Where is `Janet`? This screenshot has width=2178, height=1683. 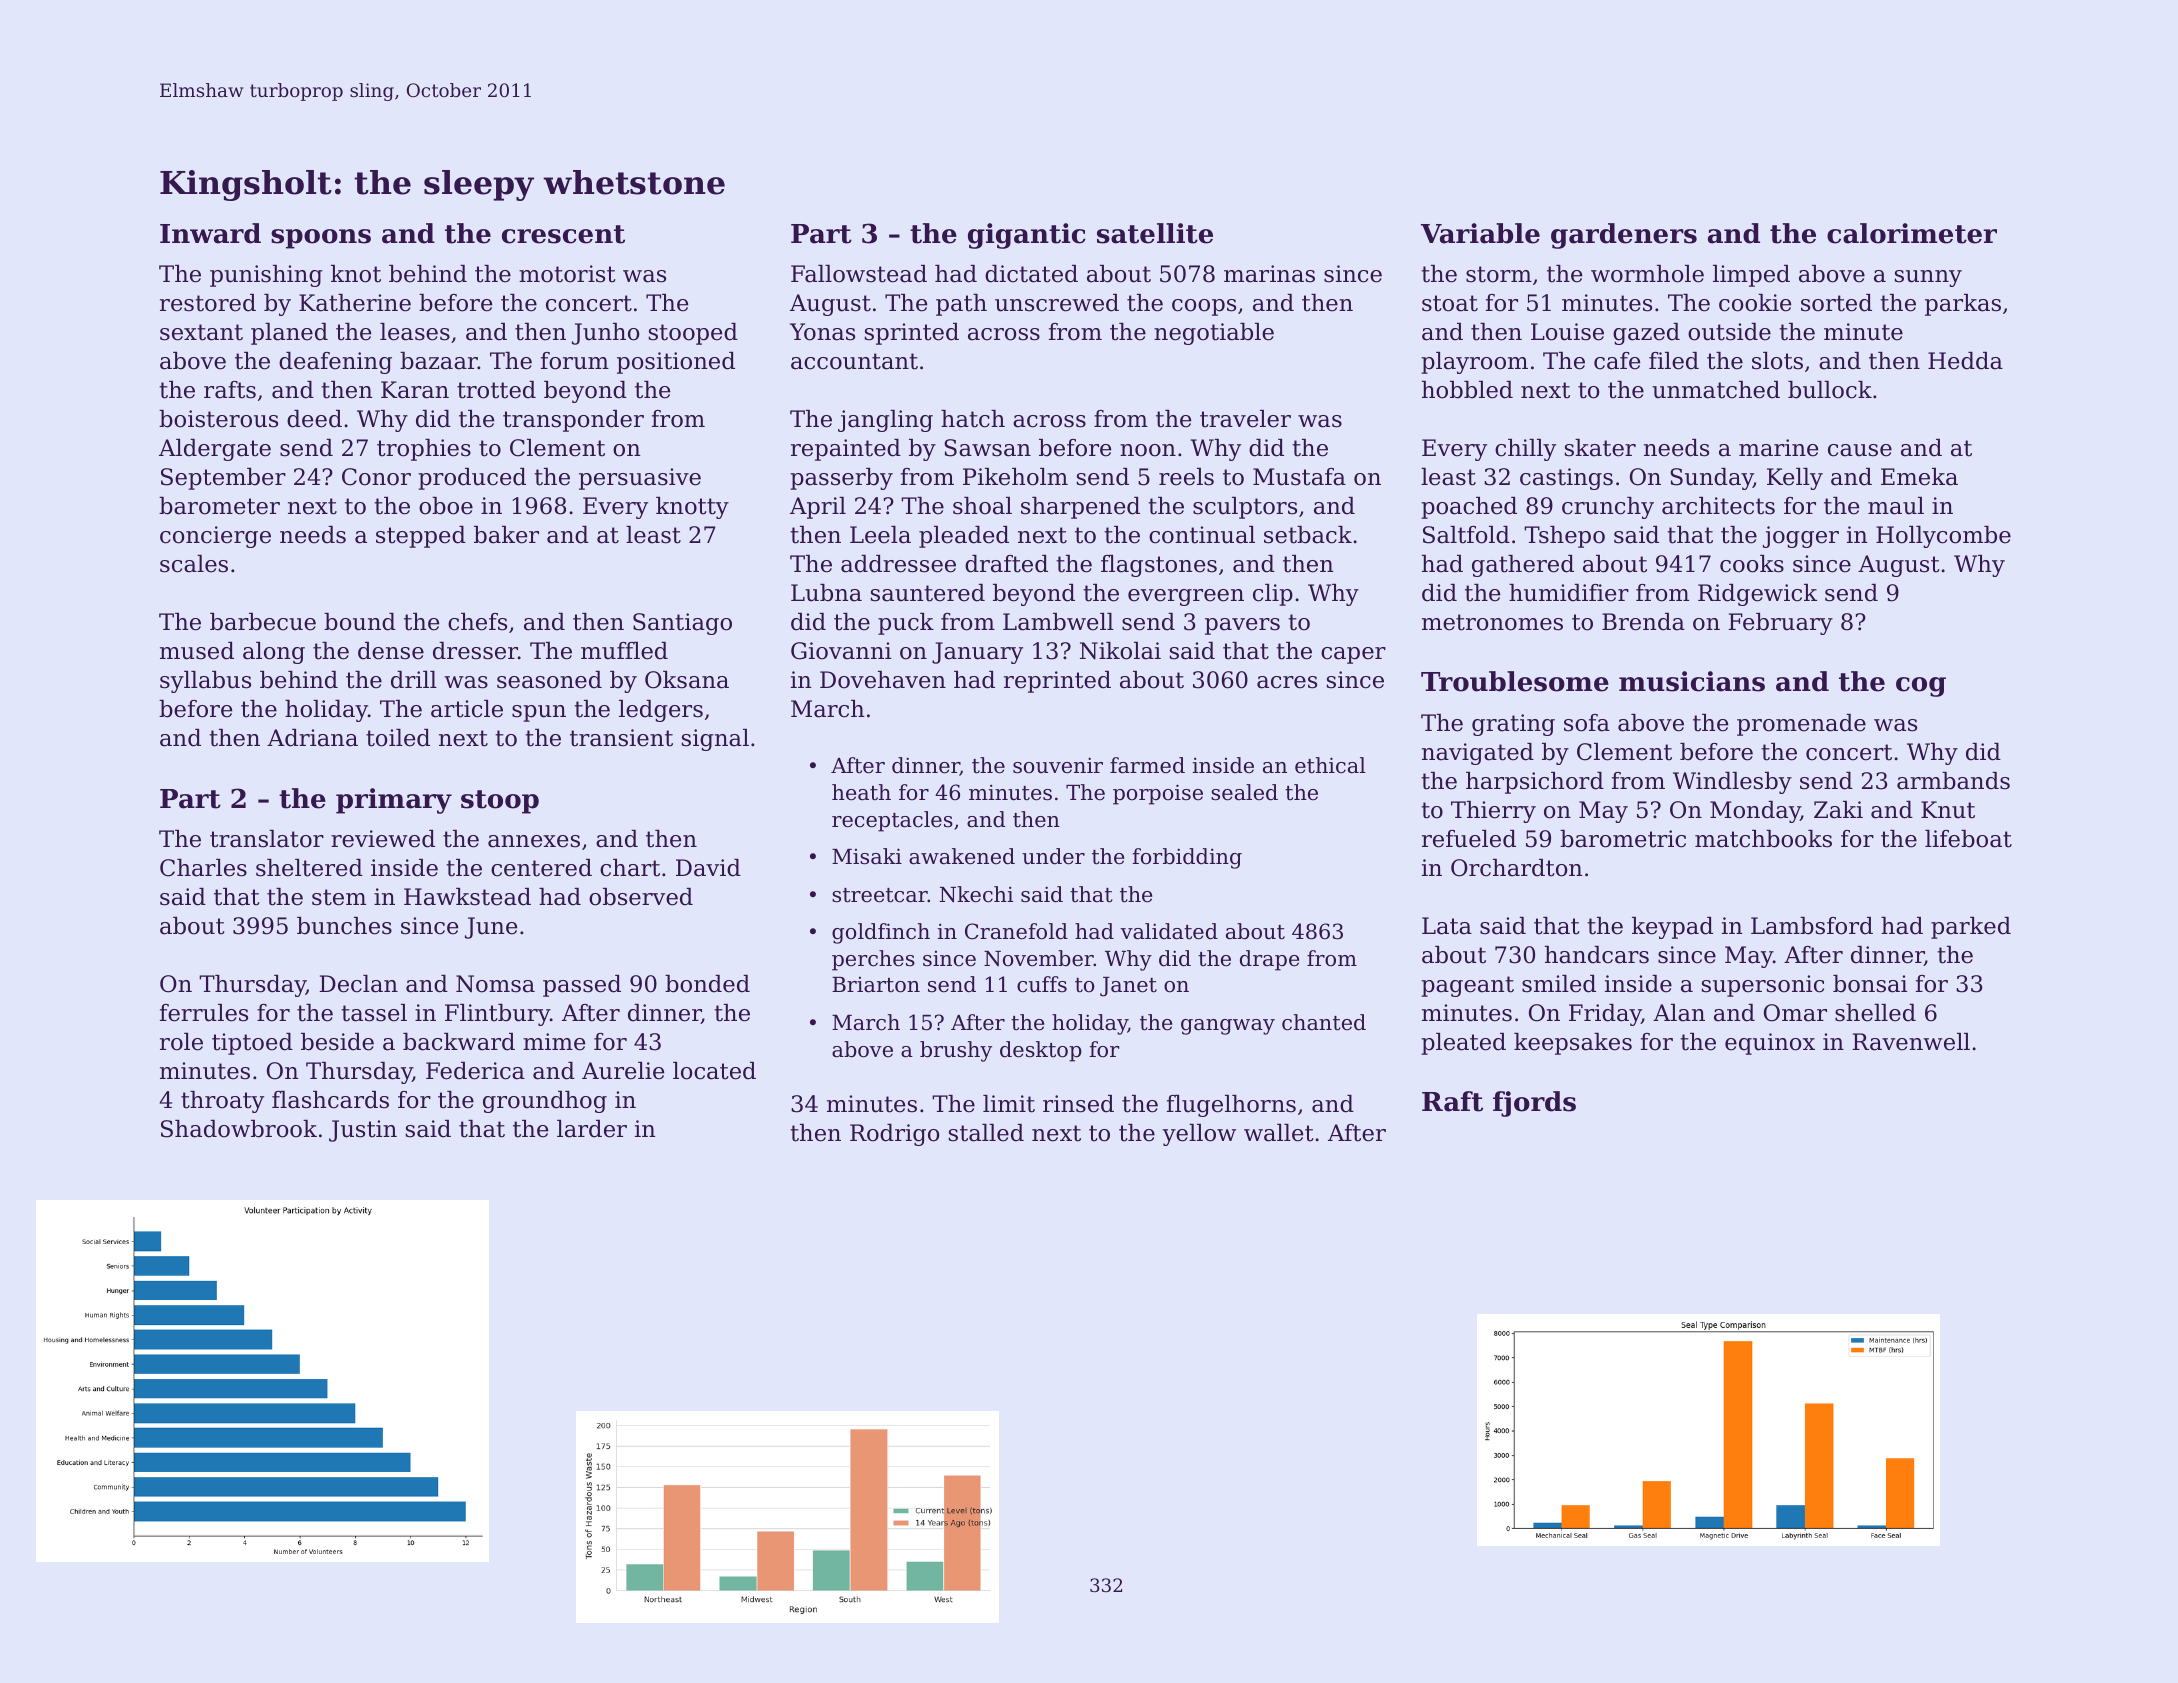
Janet is located at coordinates (1128, 987).
